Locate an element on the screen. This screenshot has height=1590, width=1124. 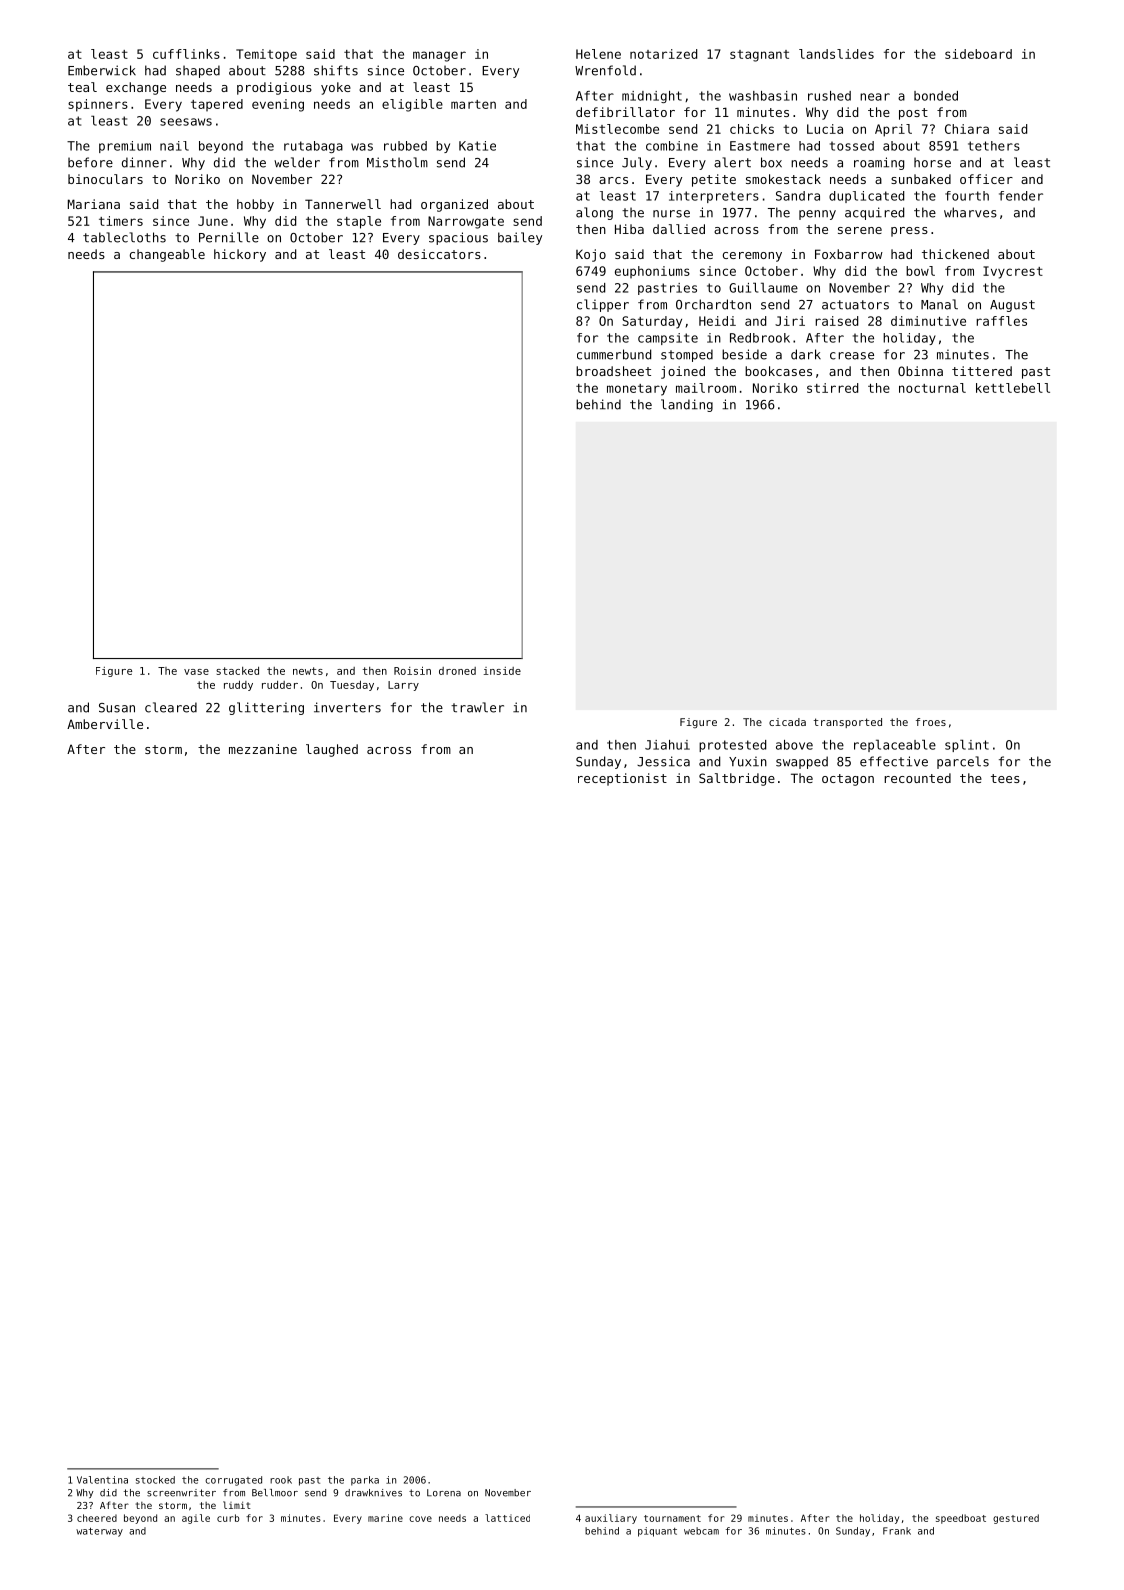
trawler is located at coordinates (477, 707).
